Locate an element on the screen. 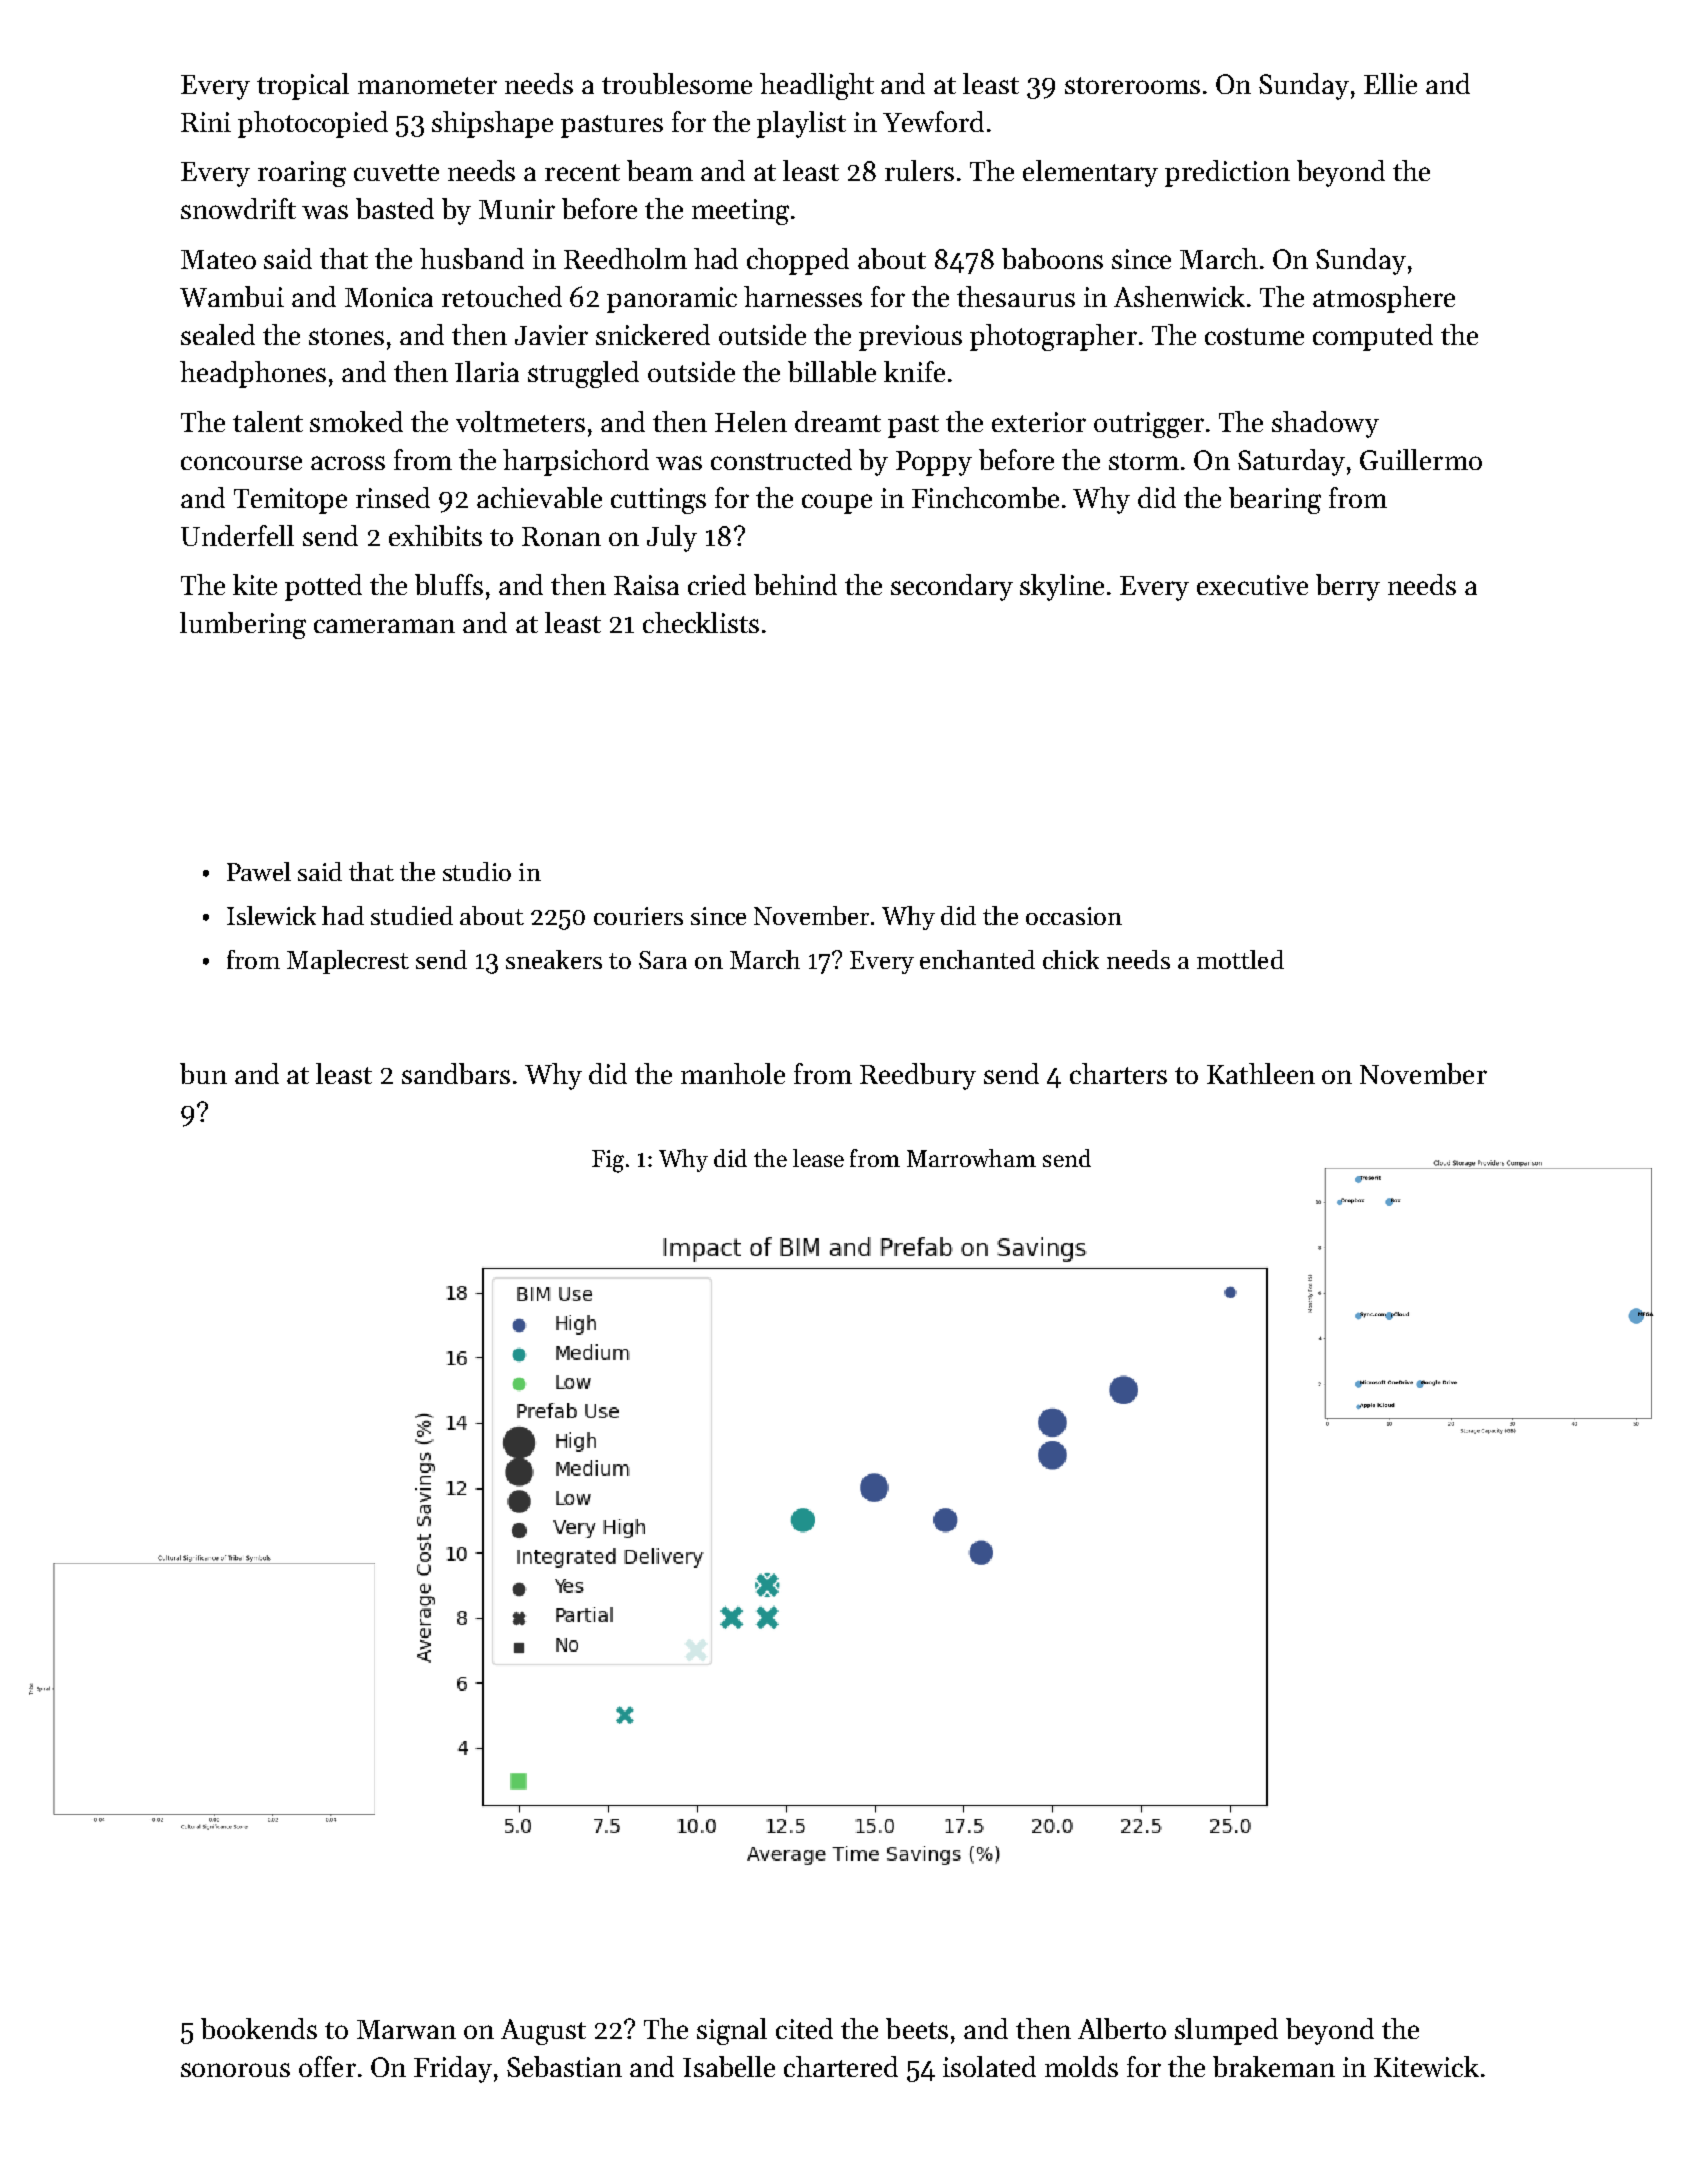 Image resolution: width=1683 pixels, height=2178 pixels. Kathleen is located at coordinates (1261, 1073).
